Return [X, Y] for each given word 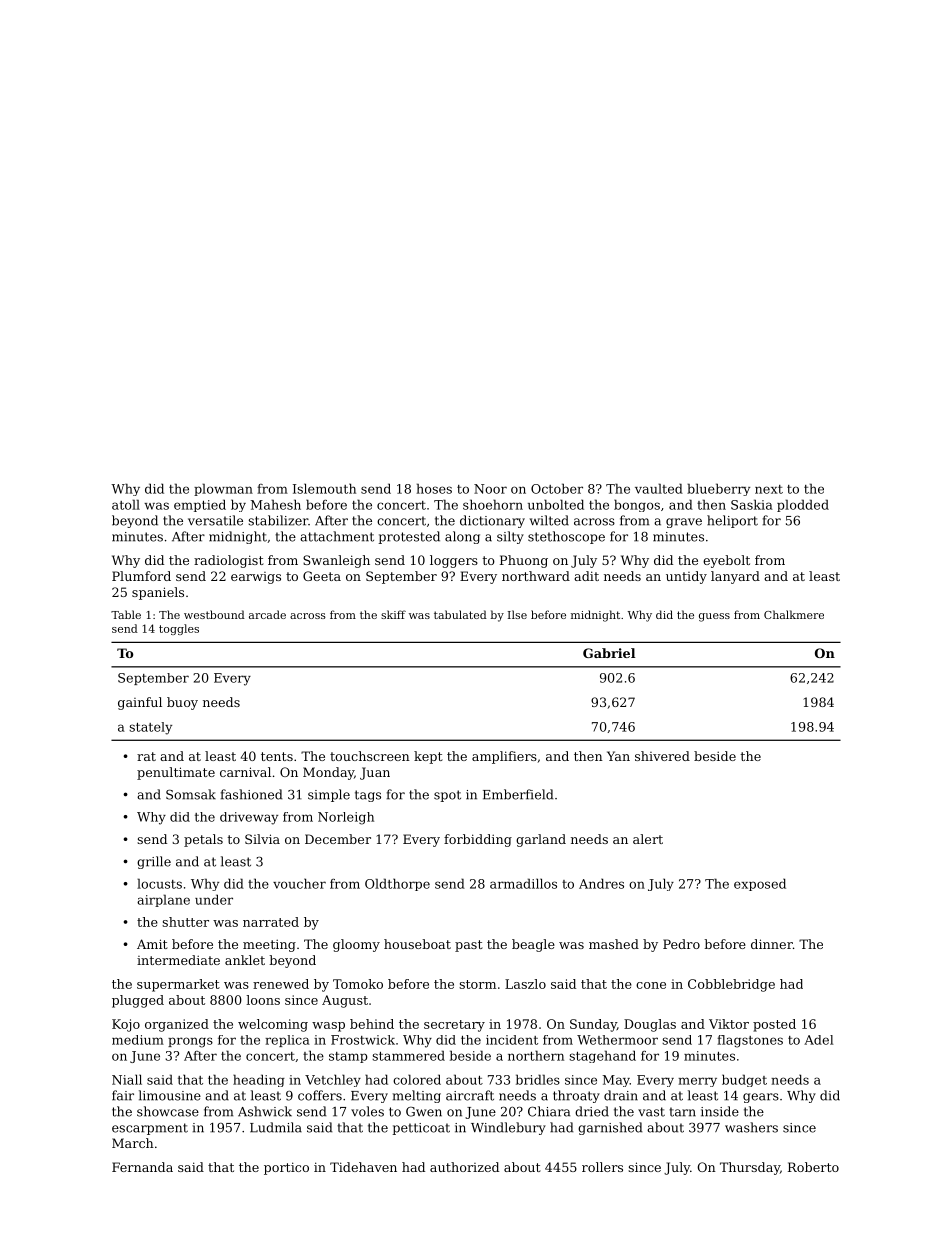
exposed [760, 884]
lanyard [735, 577]
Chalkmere [794, 614]
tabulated [460, 614]
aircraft [470, 1095]
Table [126, 614]
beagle [533, 945]
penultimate [176, 773]
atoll [126, 504]
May [616, 1081]
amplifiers [504, 757]
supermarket [178, 985]
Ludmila [276, 1127]
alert [648, 839]
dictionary [492, 521]
